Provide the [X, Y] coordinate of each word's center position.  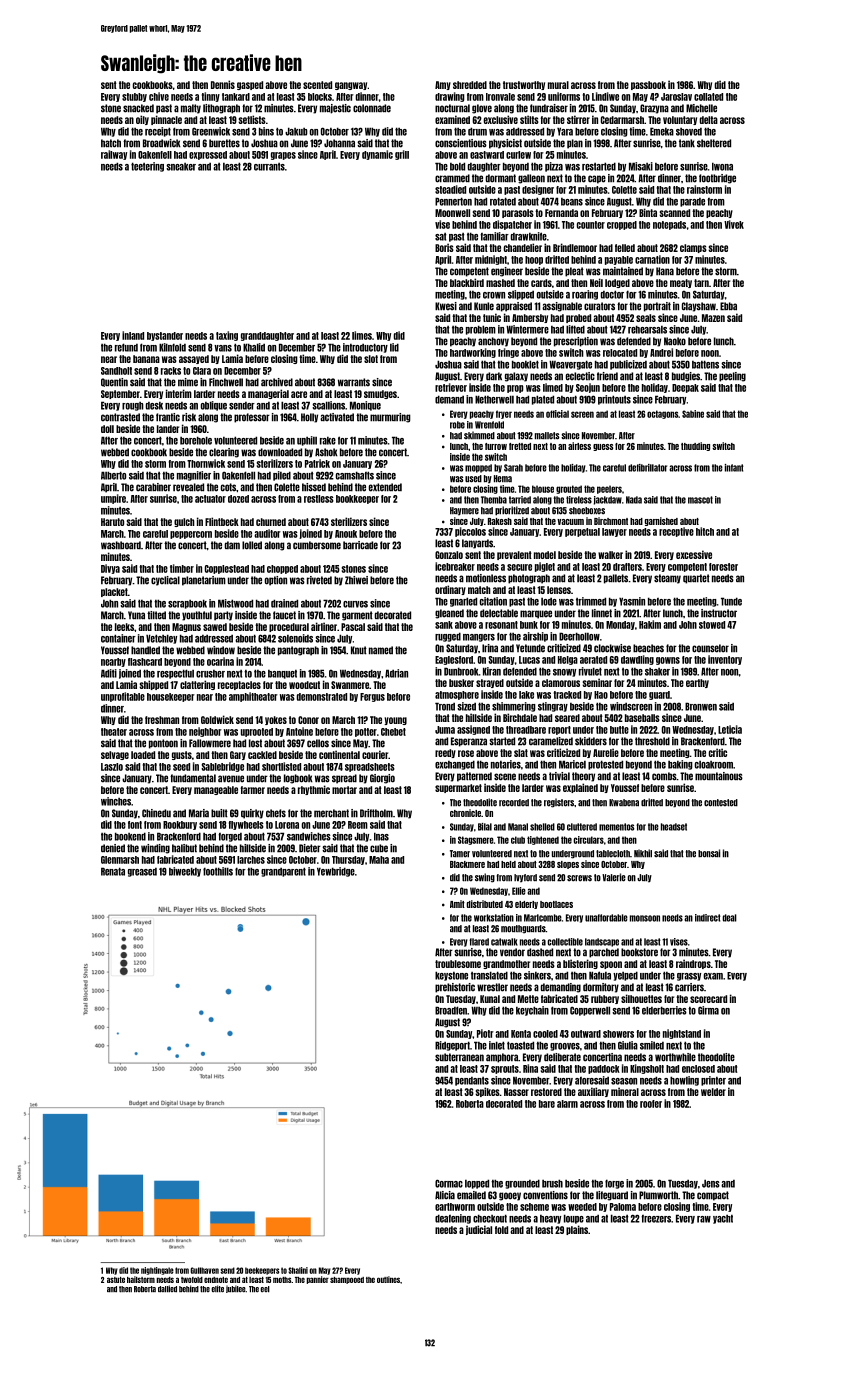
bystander [165, 336]
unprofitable [123, 697]
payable [619, 260]
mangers [479, 638]
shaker [657, 672]
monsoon [645, 918]
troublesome [458, 964]
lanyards [477, 544]
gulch [184, 522]
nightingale [157, 1271]
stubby [134, 97]
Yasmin [632, 601]
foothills [218, 871]
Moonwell [452, 213]
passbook [648, 85]
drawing [450, 97]
